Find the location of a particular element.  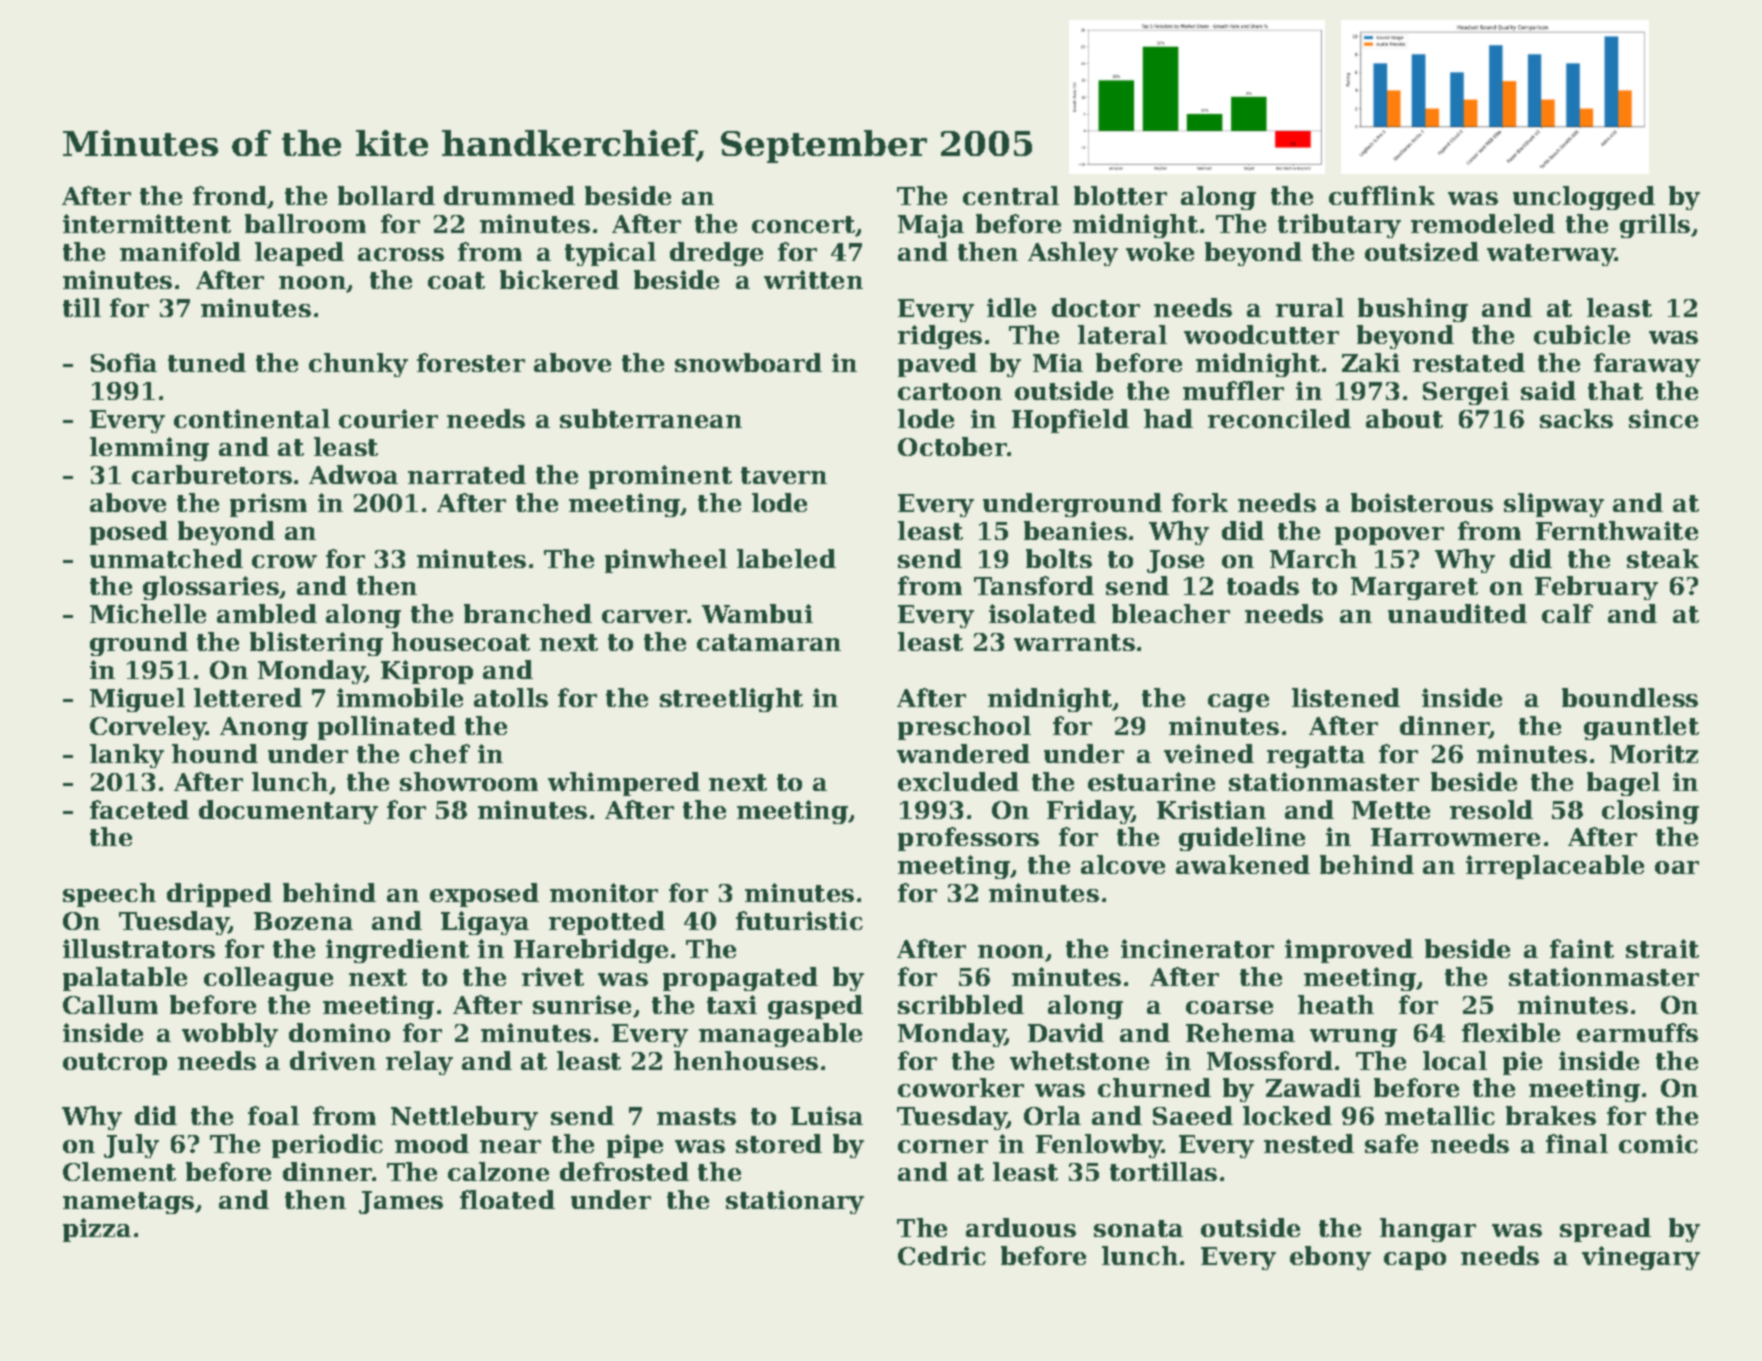

concert is located at coordinates (804, 226).
